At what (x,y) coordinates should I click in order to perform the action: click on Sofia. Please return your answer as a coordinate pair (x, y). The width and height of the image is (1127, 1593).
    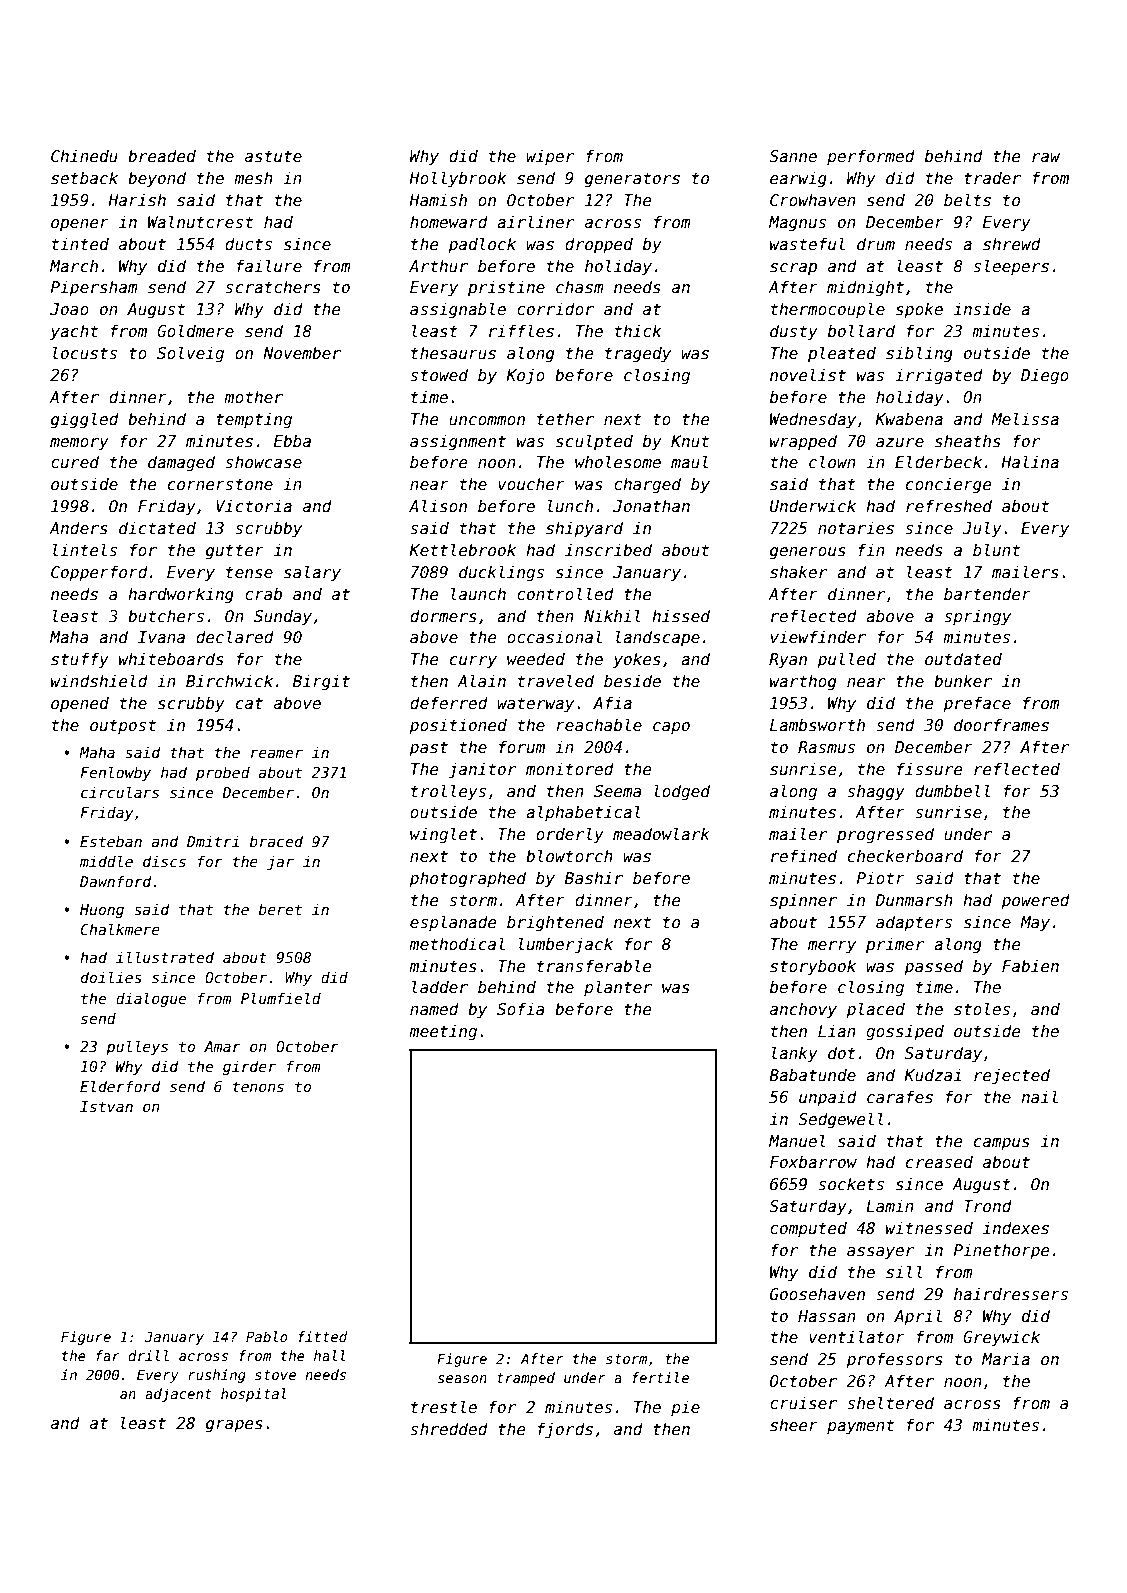
    Looking at the image, I should click on (521, 1009).
